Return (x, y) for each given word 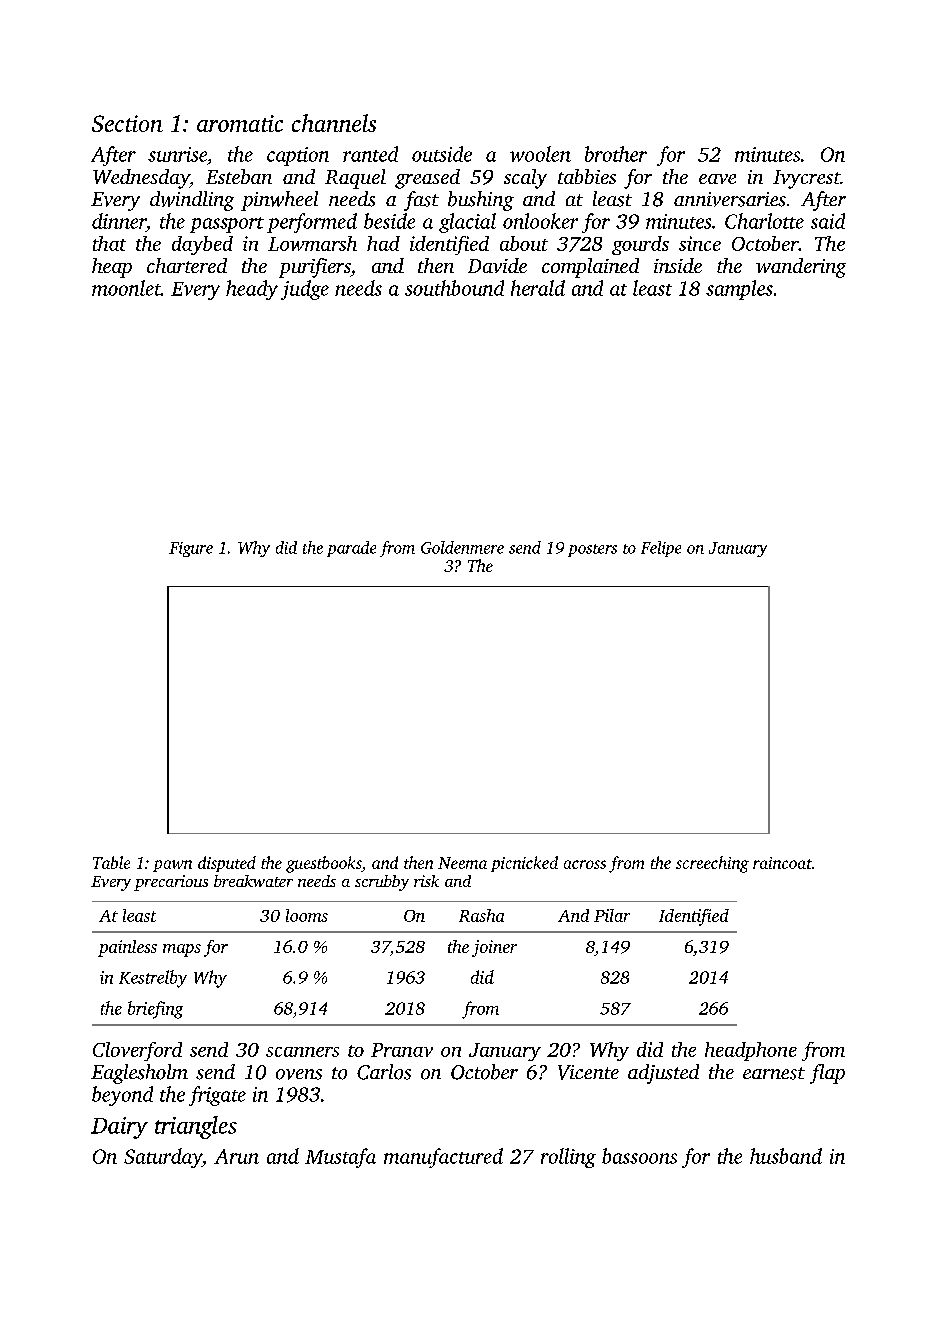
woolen (540, 154)
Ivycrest (806, 179)
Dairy (119, 1128)
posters (592, 550)
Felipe (661, 549)
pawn (172, 866)
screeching (712, 864)
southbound (454, 288)
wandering (801, 268)
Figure (191, 549)
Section (127, 123)
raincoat (782, 863)
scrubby (382, 883)
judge (305, 290)
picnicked (524, 864)
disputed (227, 864)
